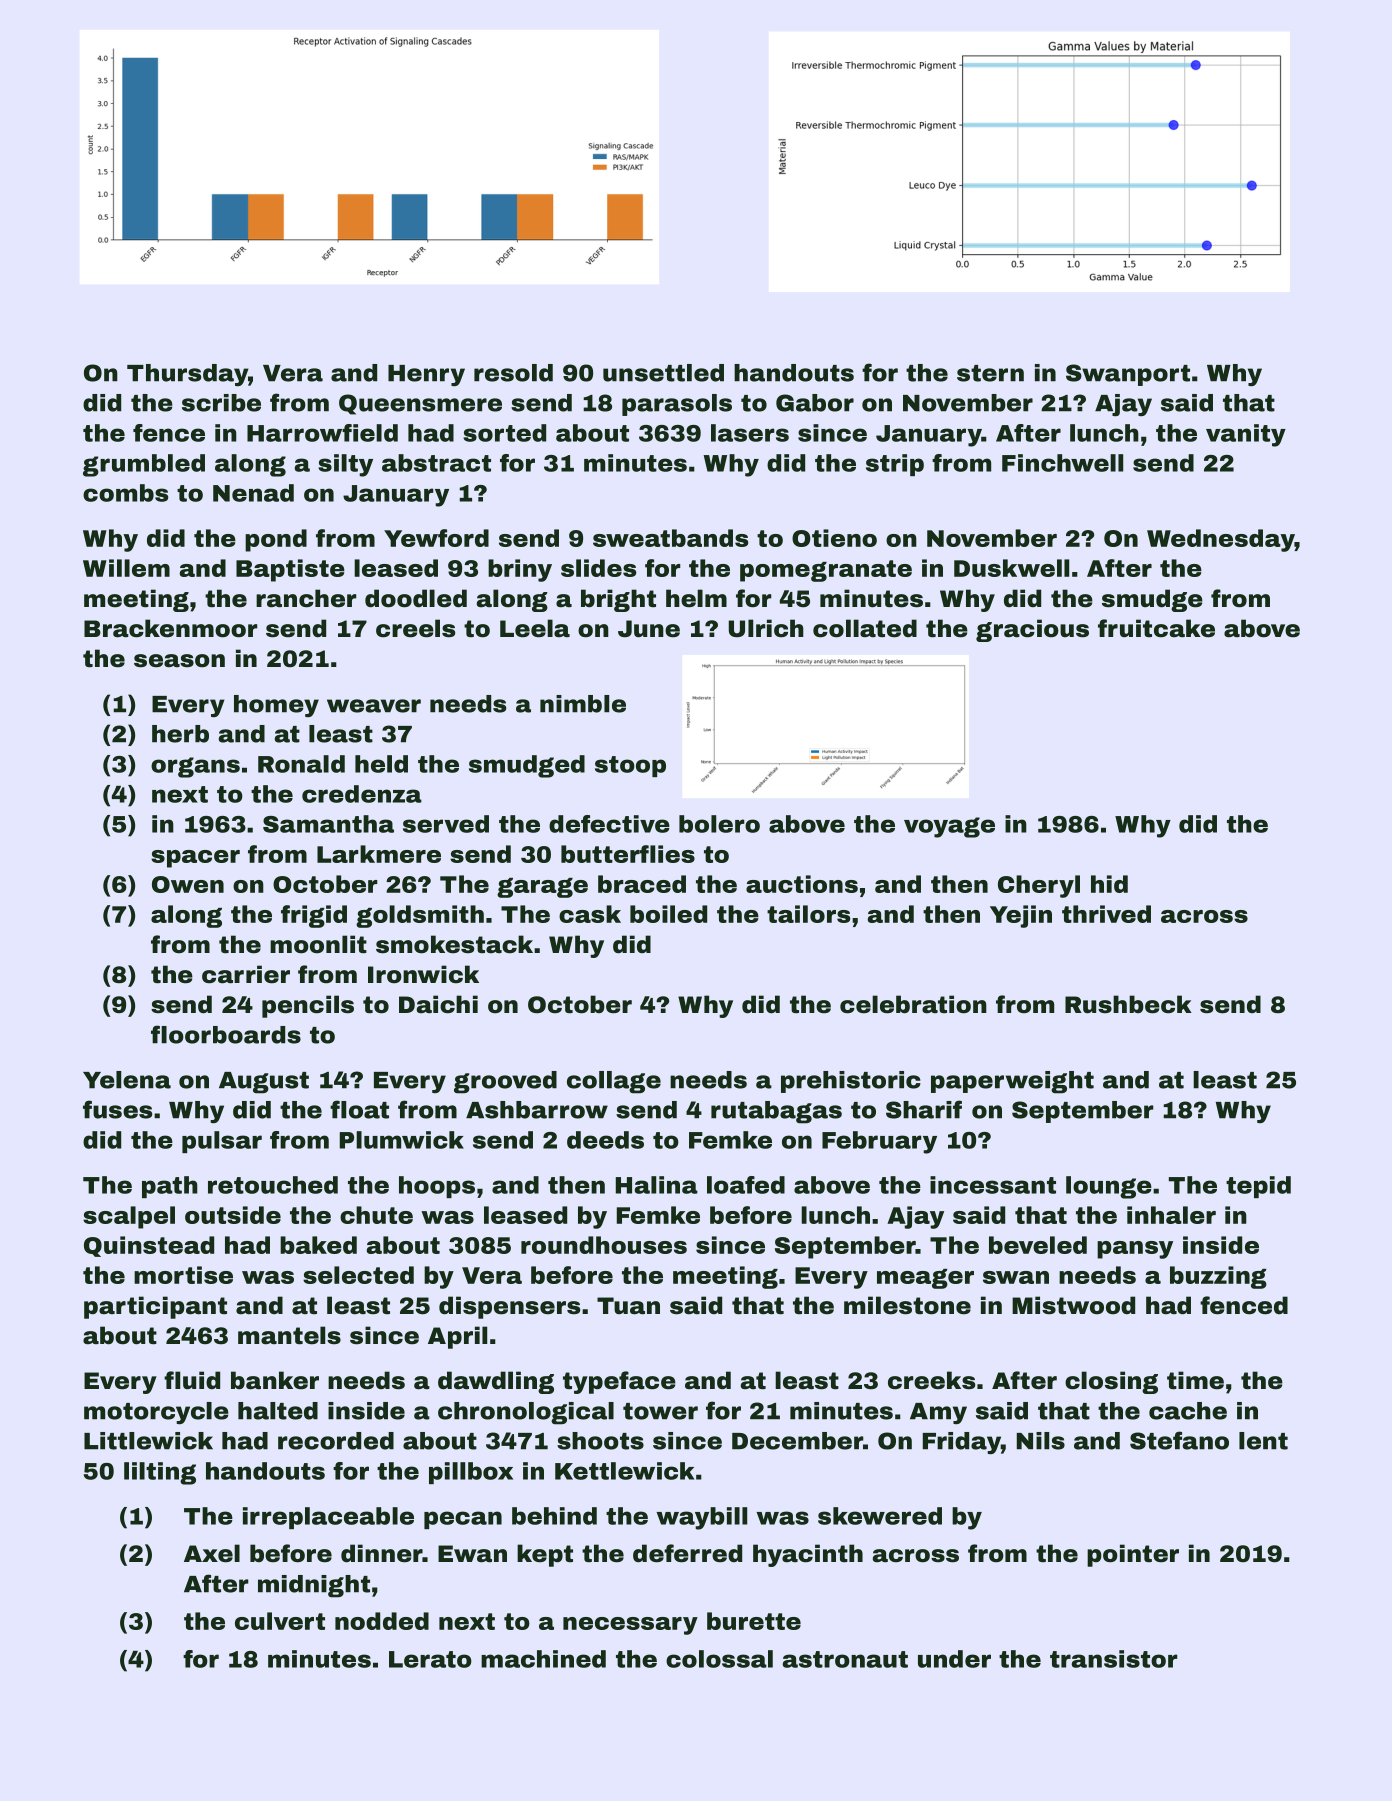  Describe the element at coordinates (1109, 884) in the page. I see `hid` at that location.
